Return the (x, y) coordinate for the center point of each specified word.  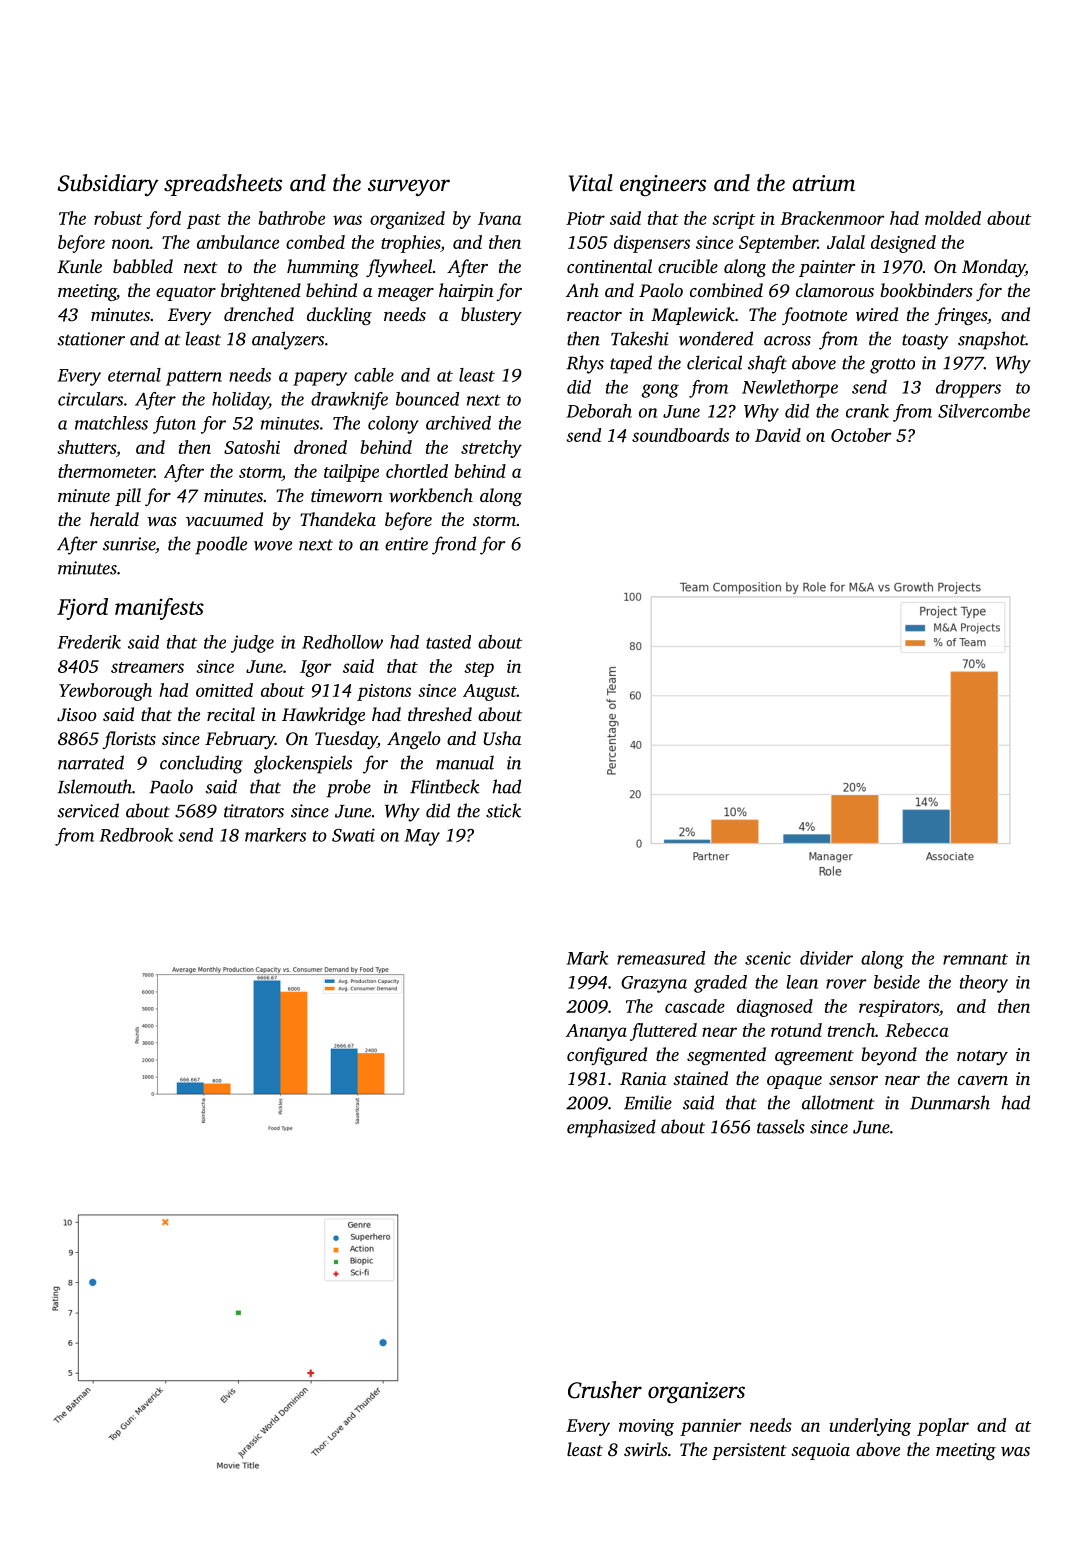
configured (607, 1056)
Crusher (605, 1390)
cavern (983, 1080)
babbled (143, 266)
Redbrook (136, 835)
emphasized (611, 1128)
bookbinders (926, 290)
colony (393, 425)
